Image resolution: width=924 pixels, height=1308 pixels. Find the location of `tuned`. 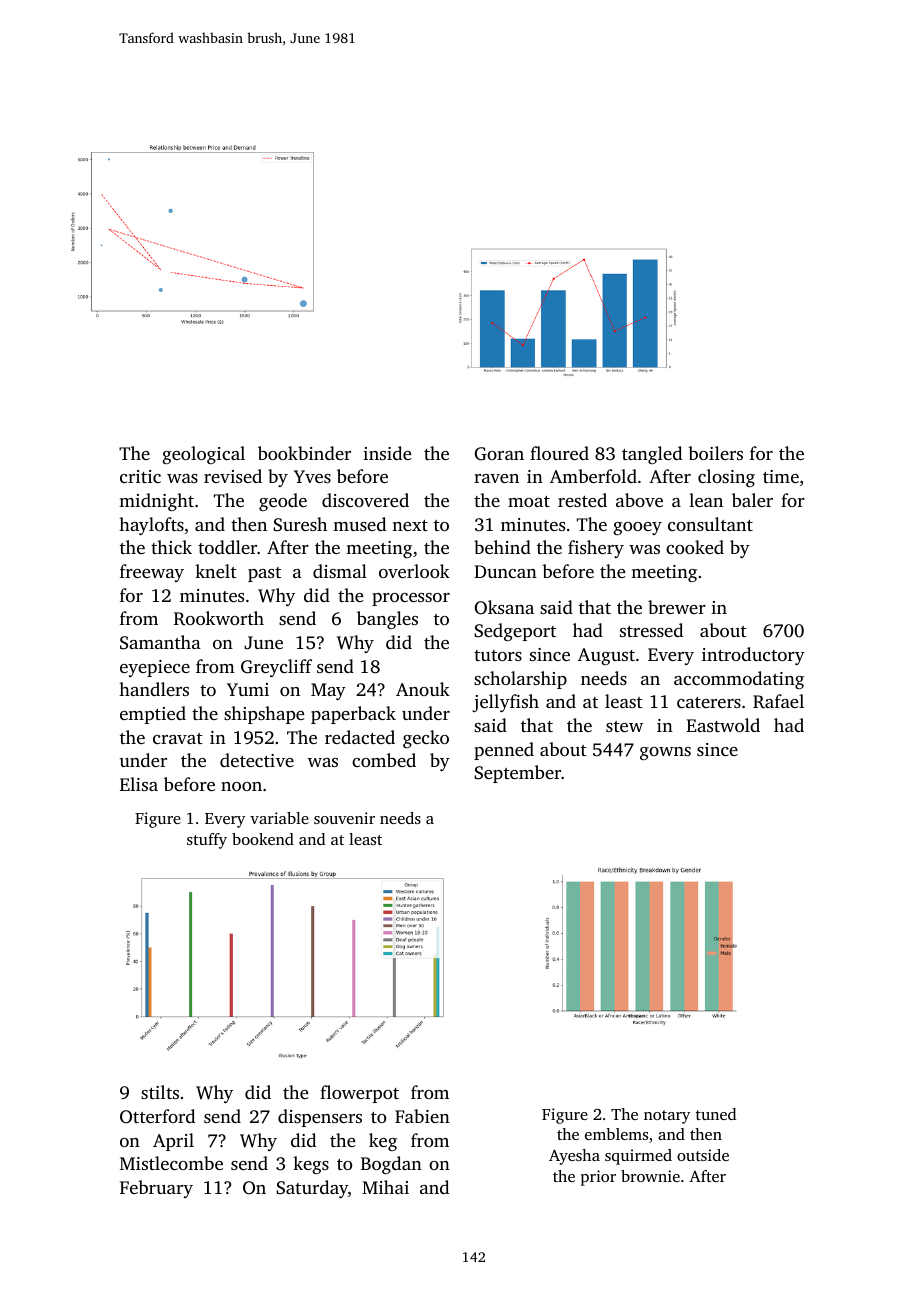

tuned is located at coordinates (716, 1114).
